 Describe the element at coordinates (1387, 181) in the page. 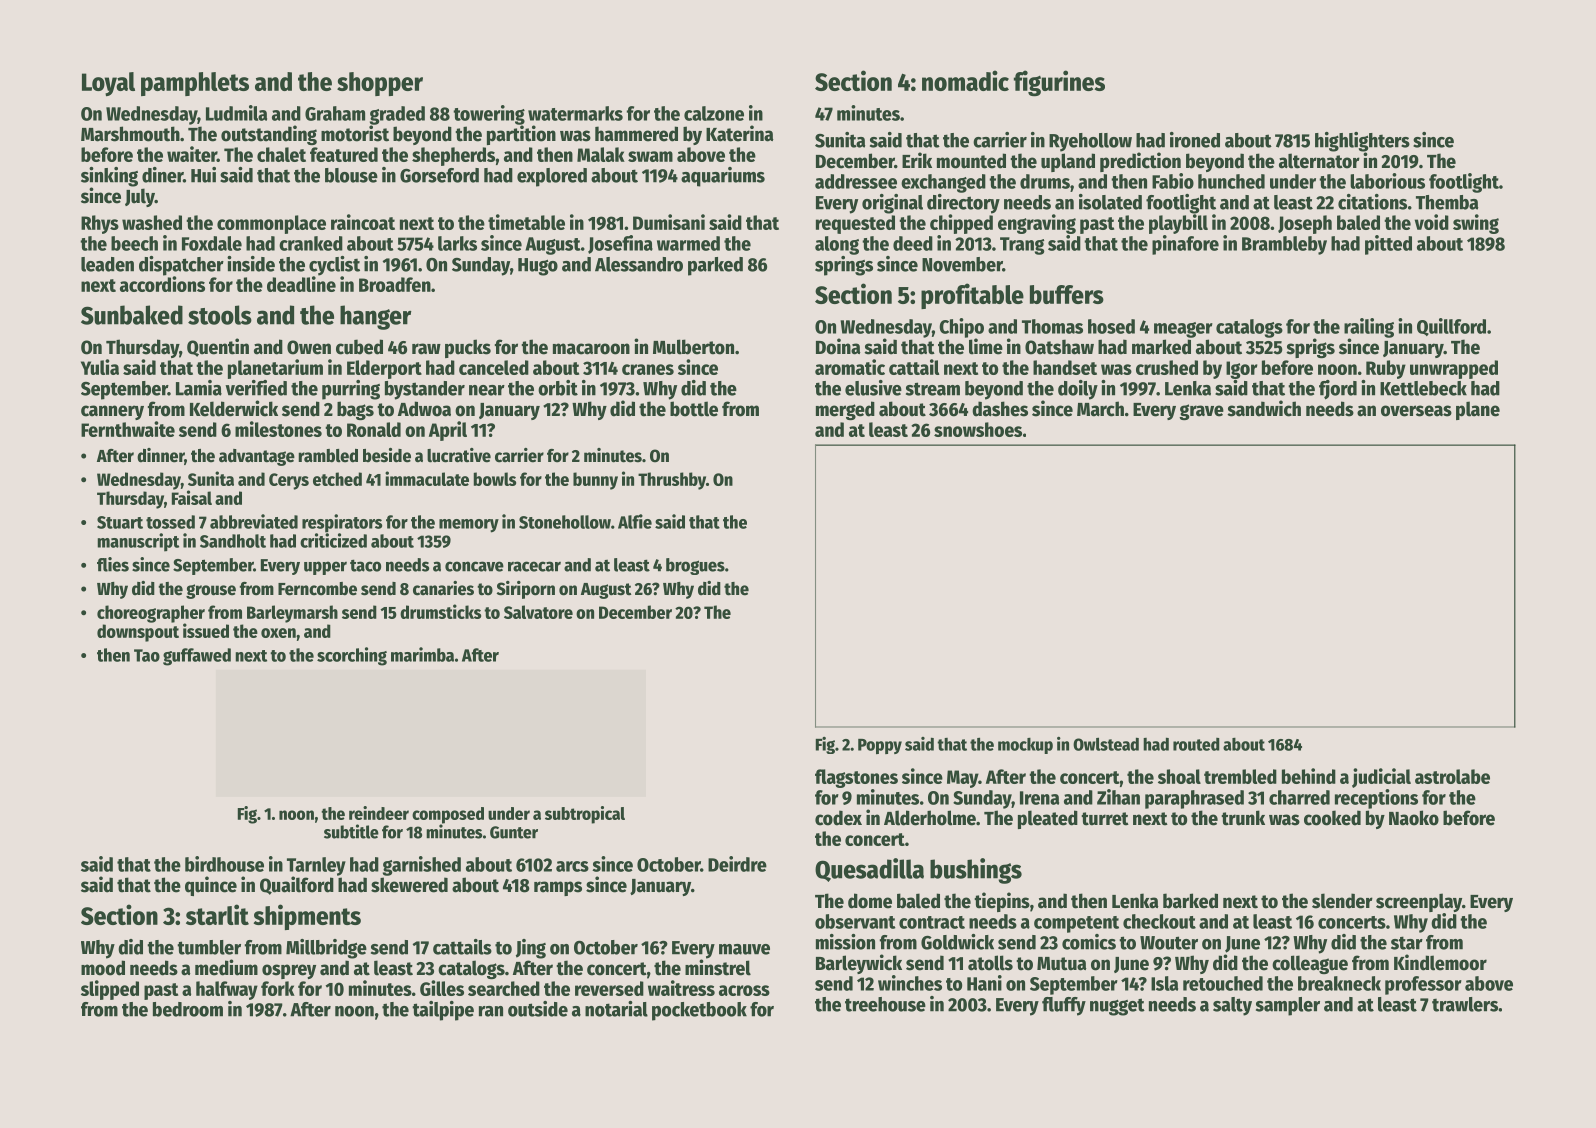

I see `laborious` at that location.
